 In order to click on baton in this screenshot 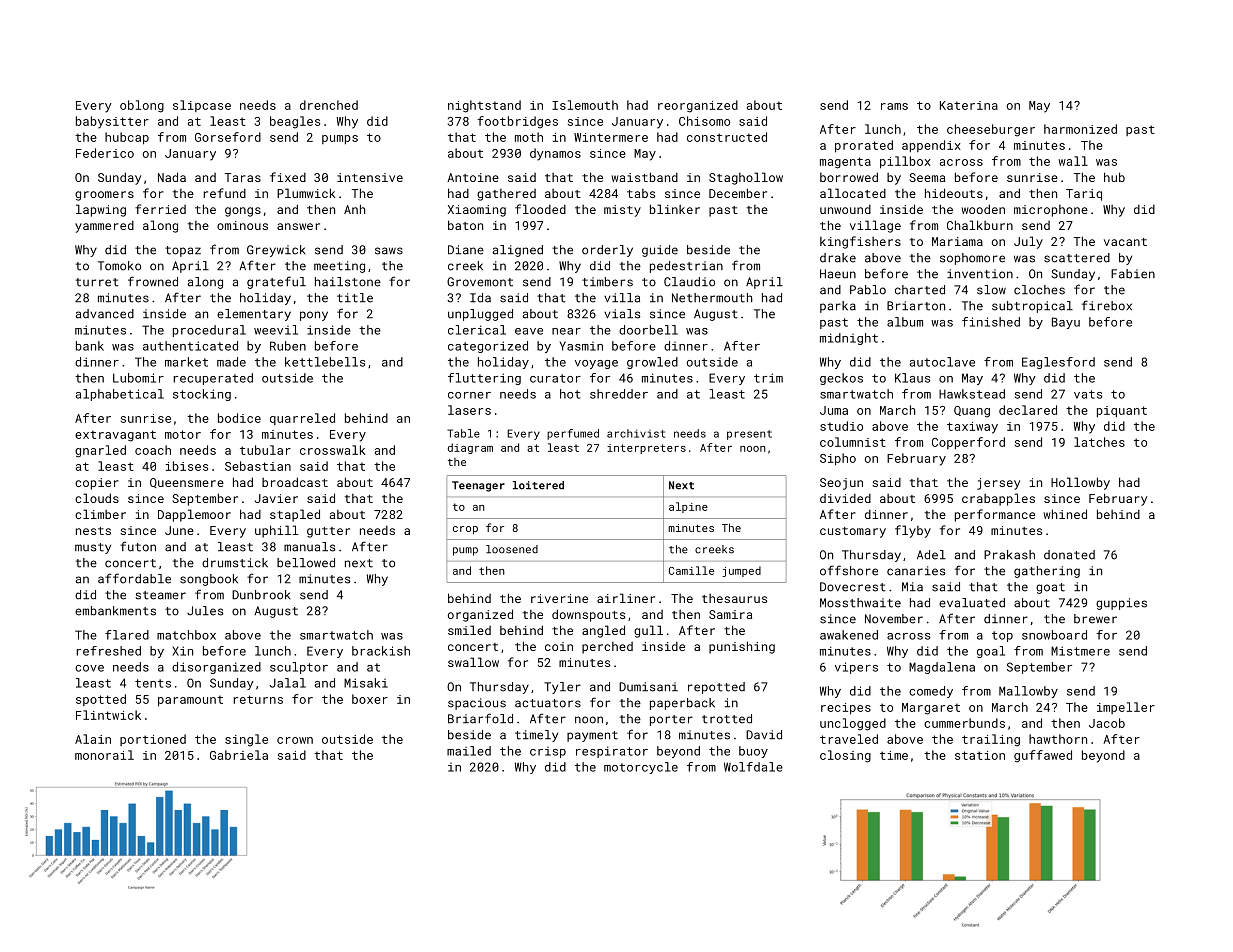, I will do `click(465, 225)`.
